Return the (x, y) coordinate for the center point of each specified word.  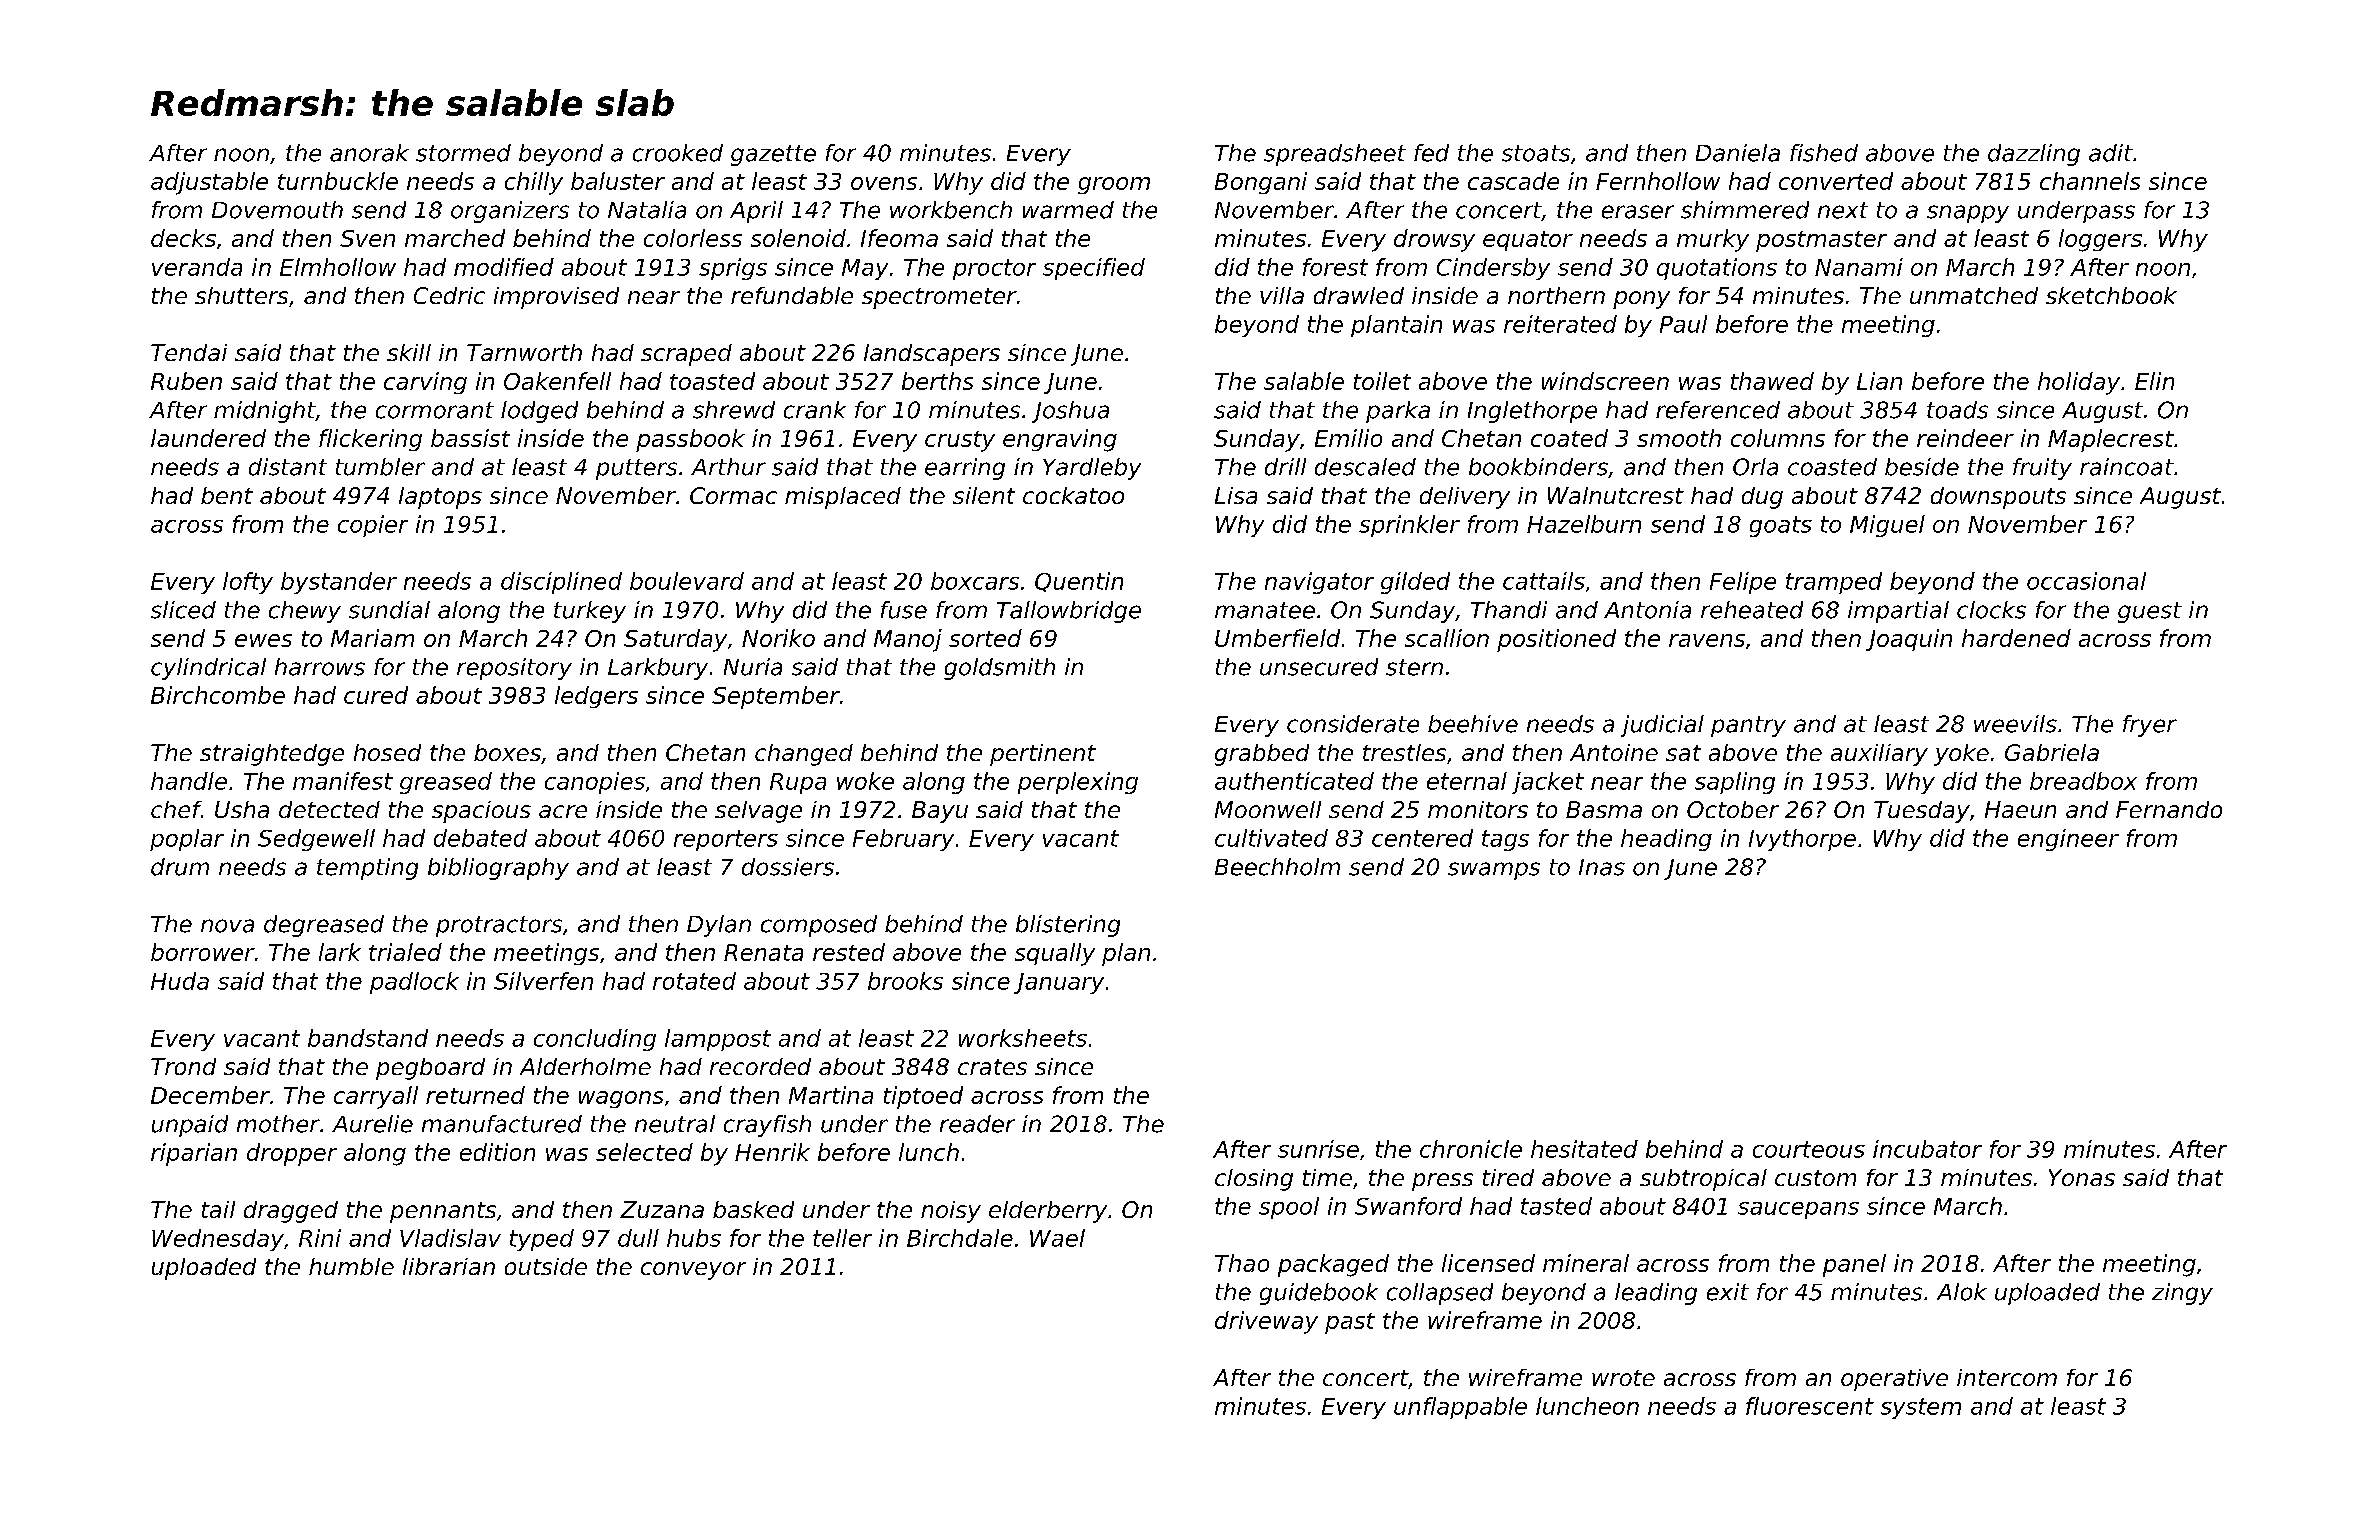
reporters (726, 840)
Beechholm (1277, 867)
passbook (690, 440)
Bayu (940, 812)
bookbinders (1538, 467)
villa (1282, 295)
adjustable (209, 183)
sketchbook (2111, 295)
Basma (1604, 809)
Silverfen (543, 981)
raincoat (2127, 467)
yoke (1961, 755)
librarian (449, 1266)
